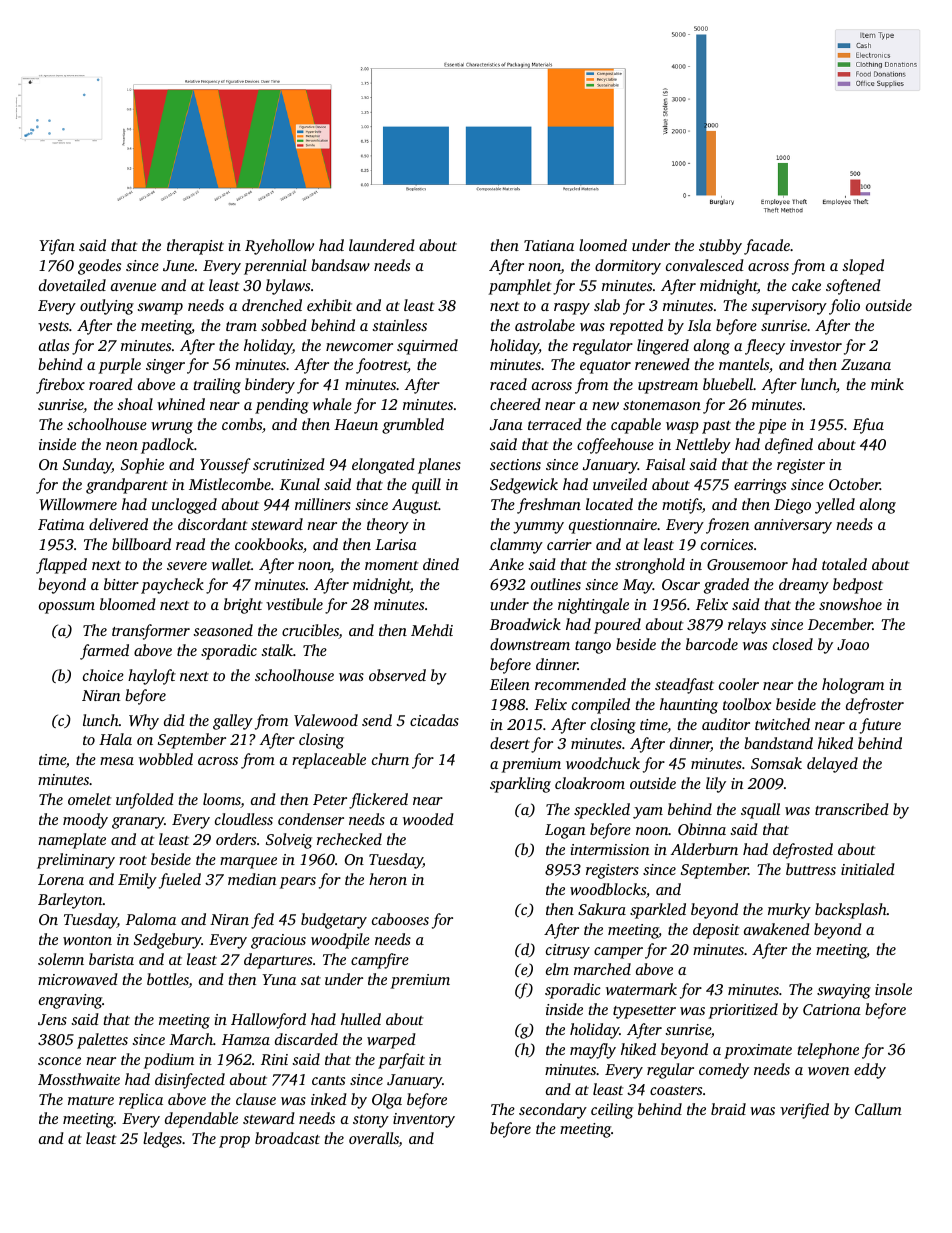 The image size is (952, 1233). I want to click on Mehdi, so click(432, 630).
